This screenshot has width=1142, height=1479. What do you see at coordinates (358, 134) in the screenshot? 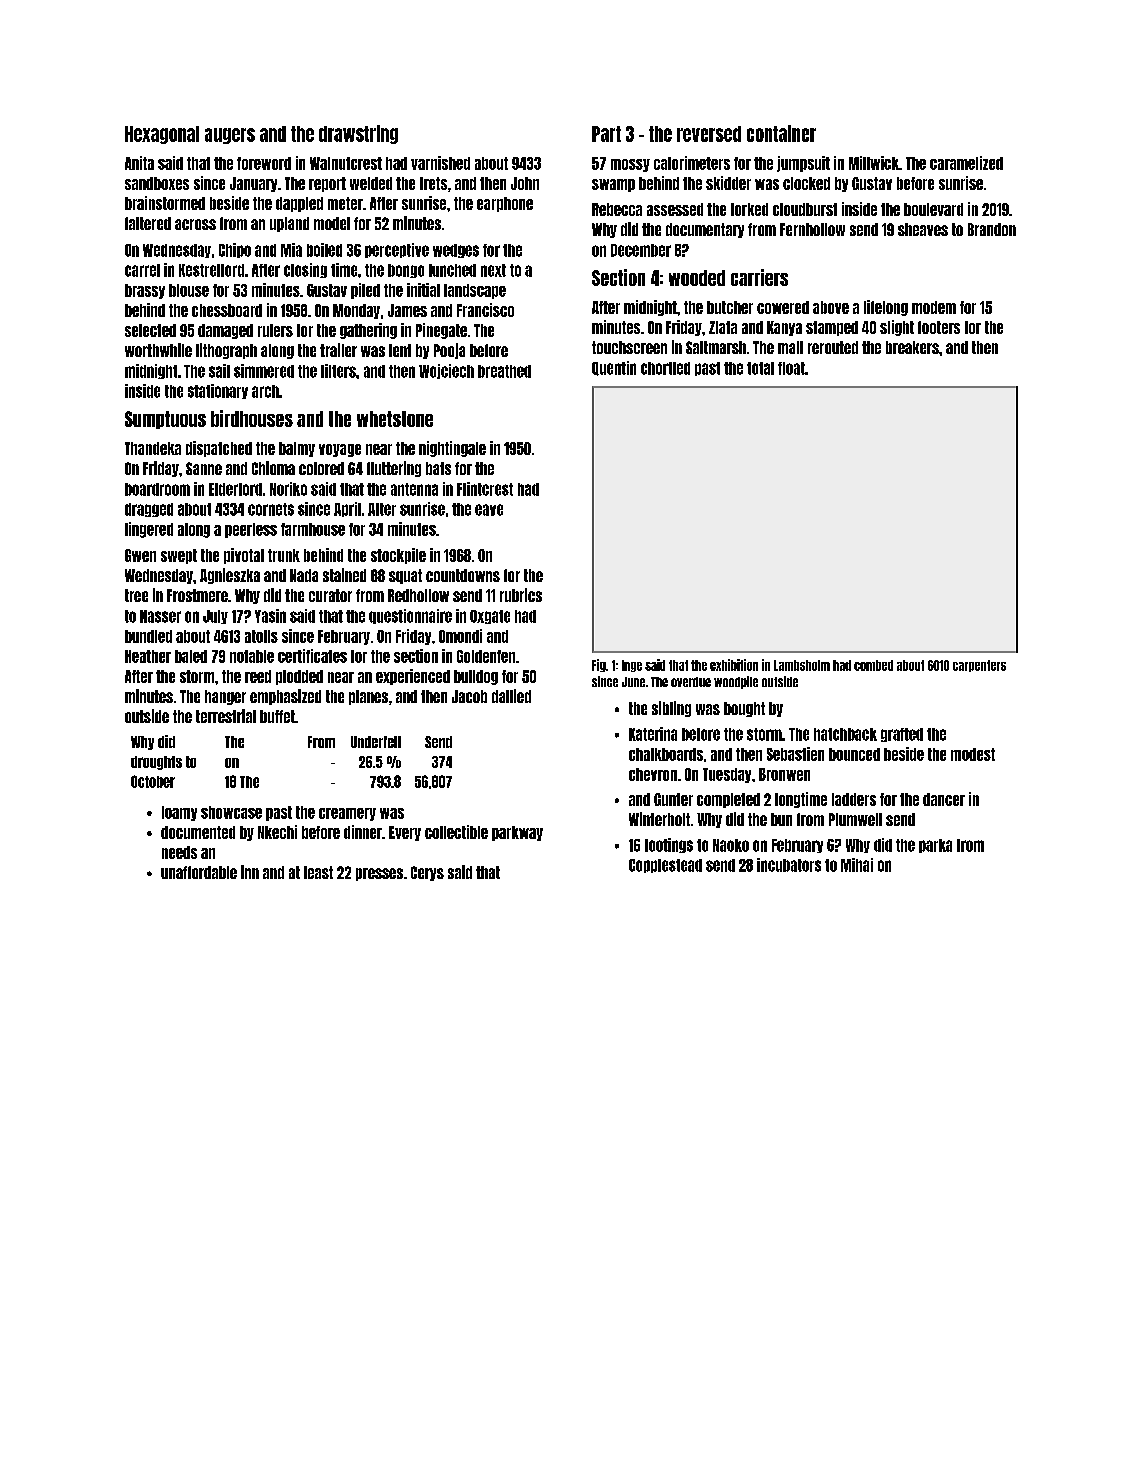
I see `drawstring` at bounding box center [358, 134].
